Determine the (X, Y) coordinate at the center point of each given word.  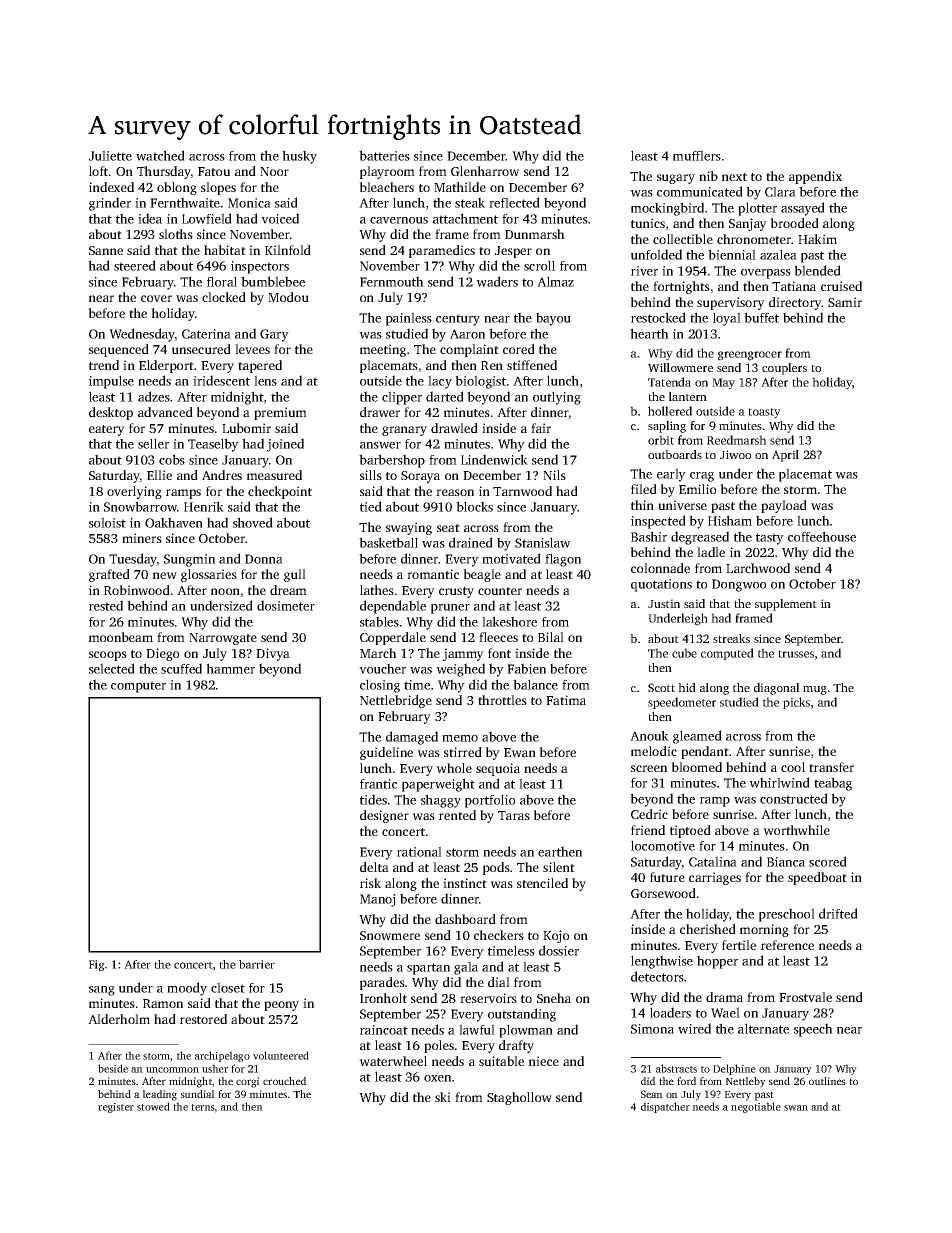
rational (419, 851)
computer (138, 687)
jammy (463, 654)
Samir (845, 302)
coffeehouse (822, 536)
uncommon (172, 1070)
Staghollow (519, 1098)
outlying (557, 398)
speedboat (817, 878)
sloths (176, 234)
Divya (273, 654)
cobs (172, 459)
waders (497, 281)
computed (727, 654)
